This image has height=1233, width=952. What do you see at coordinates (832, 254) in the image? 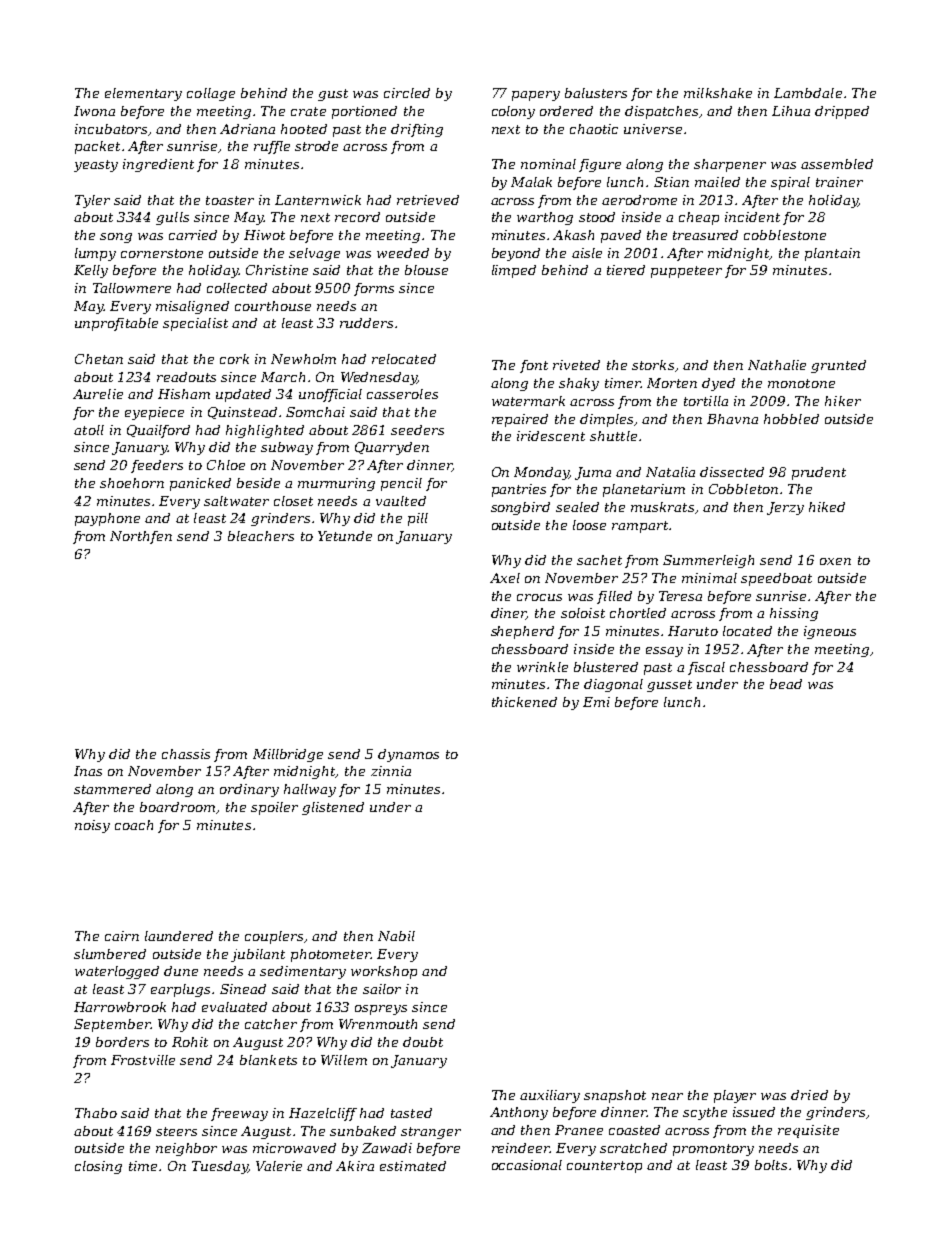
I see `plantain` at bounding box center [832, 254].
